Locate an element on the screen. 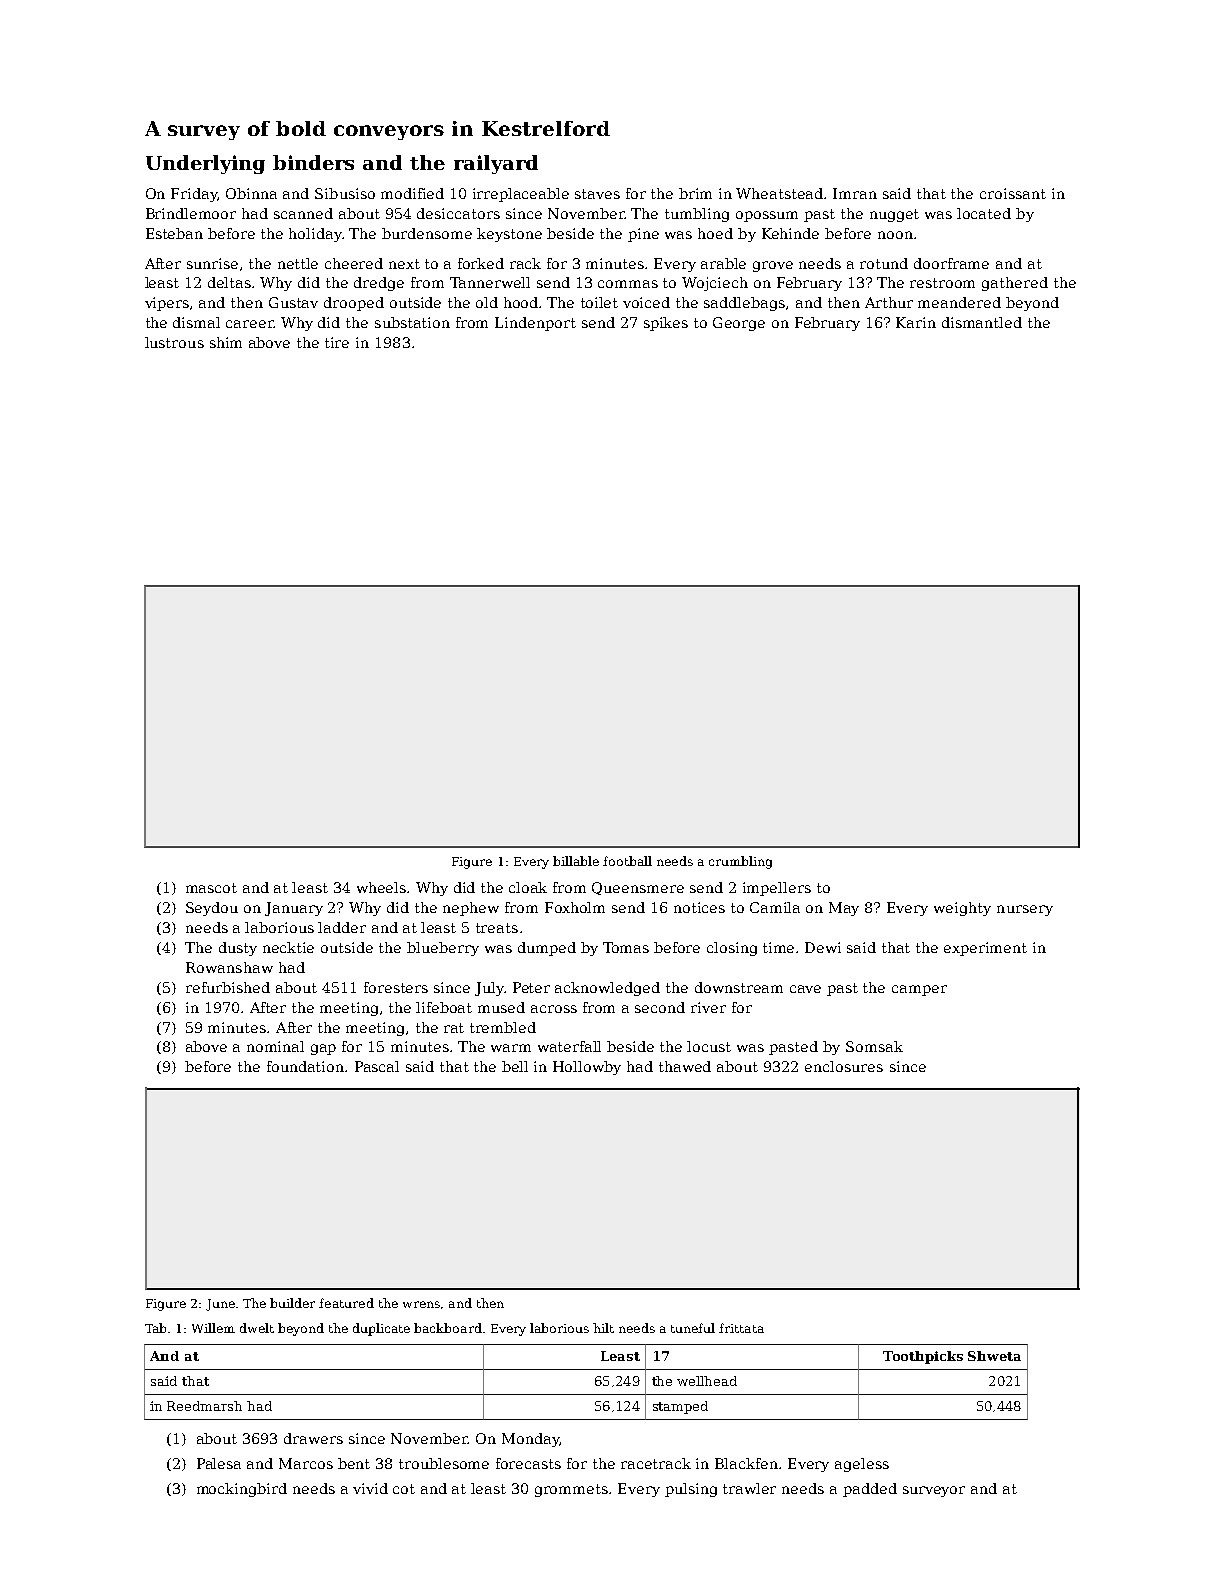  grommets is located at coordinates (571, 1490).
